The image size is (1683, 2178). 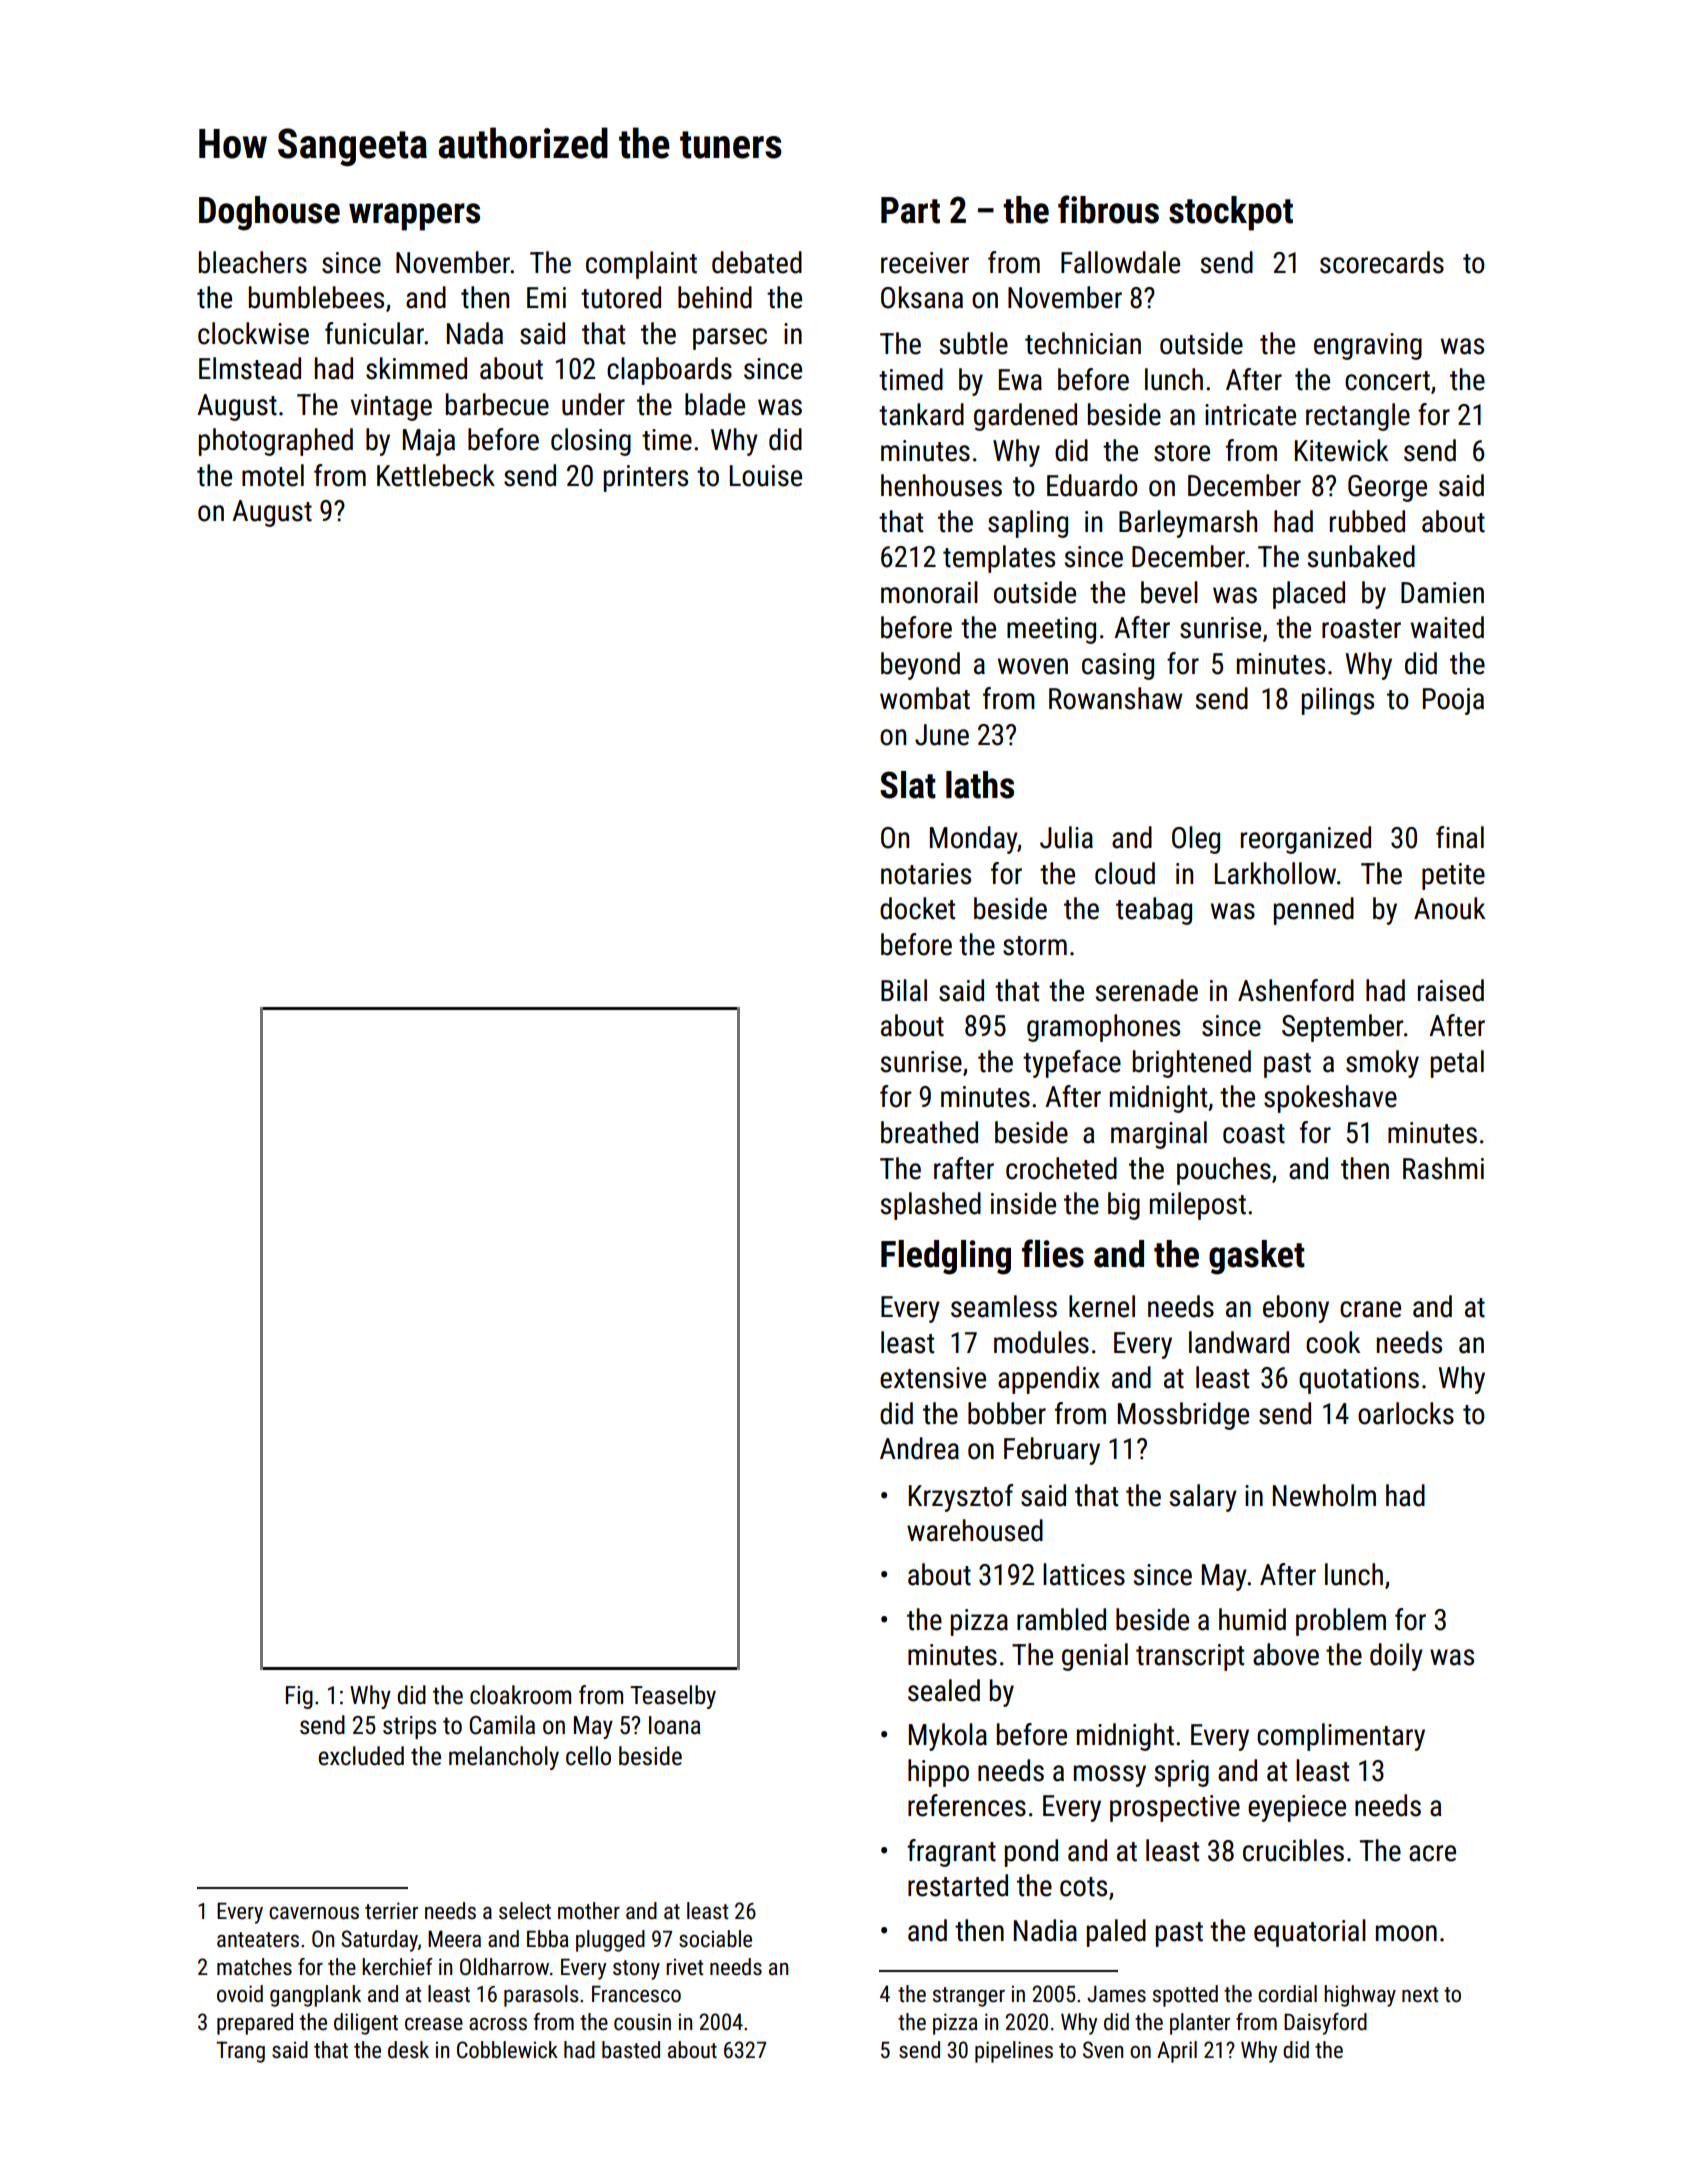 What do you see at coordinates (1250, 415) in the screenshot?
I see `intricate` at bounding box center [1250, 415].
